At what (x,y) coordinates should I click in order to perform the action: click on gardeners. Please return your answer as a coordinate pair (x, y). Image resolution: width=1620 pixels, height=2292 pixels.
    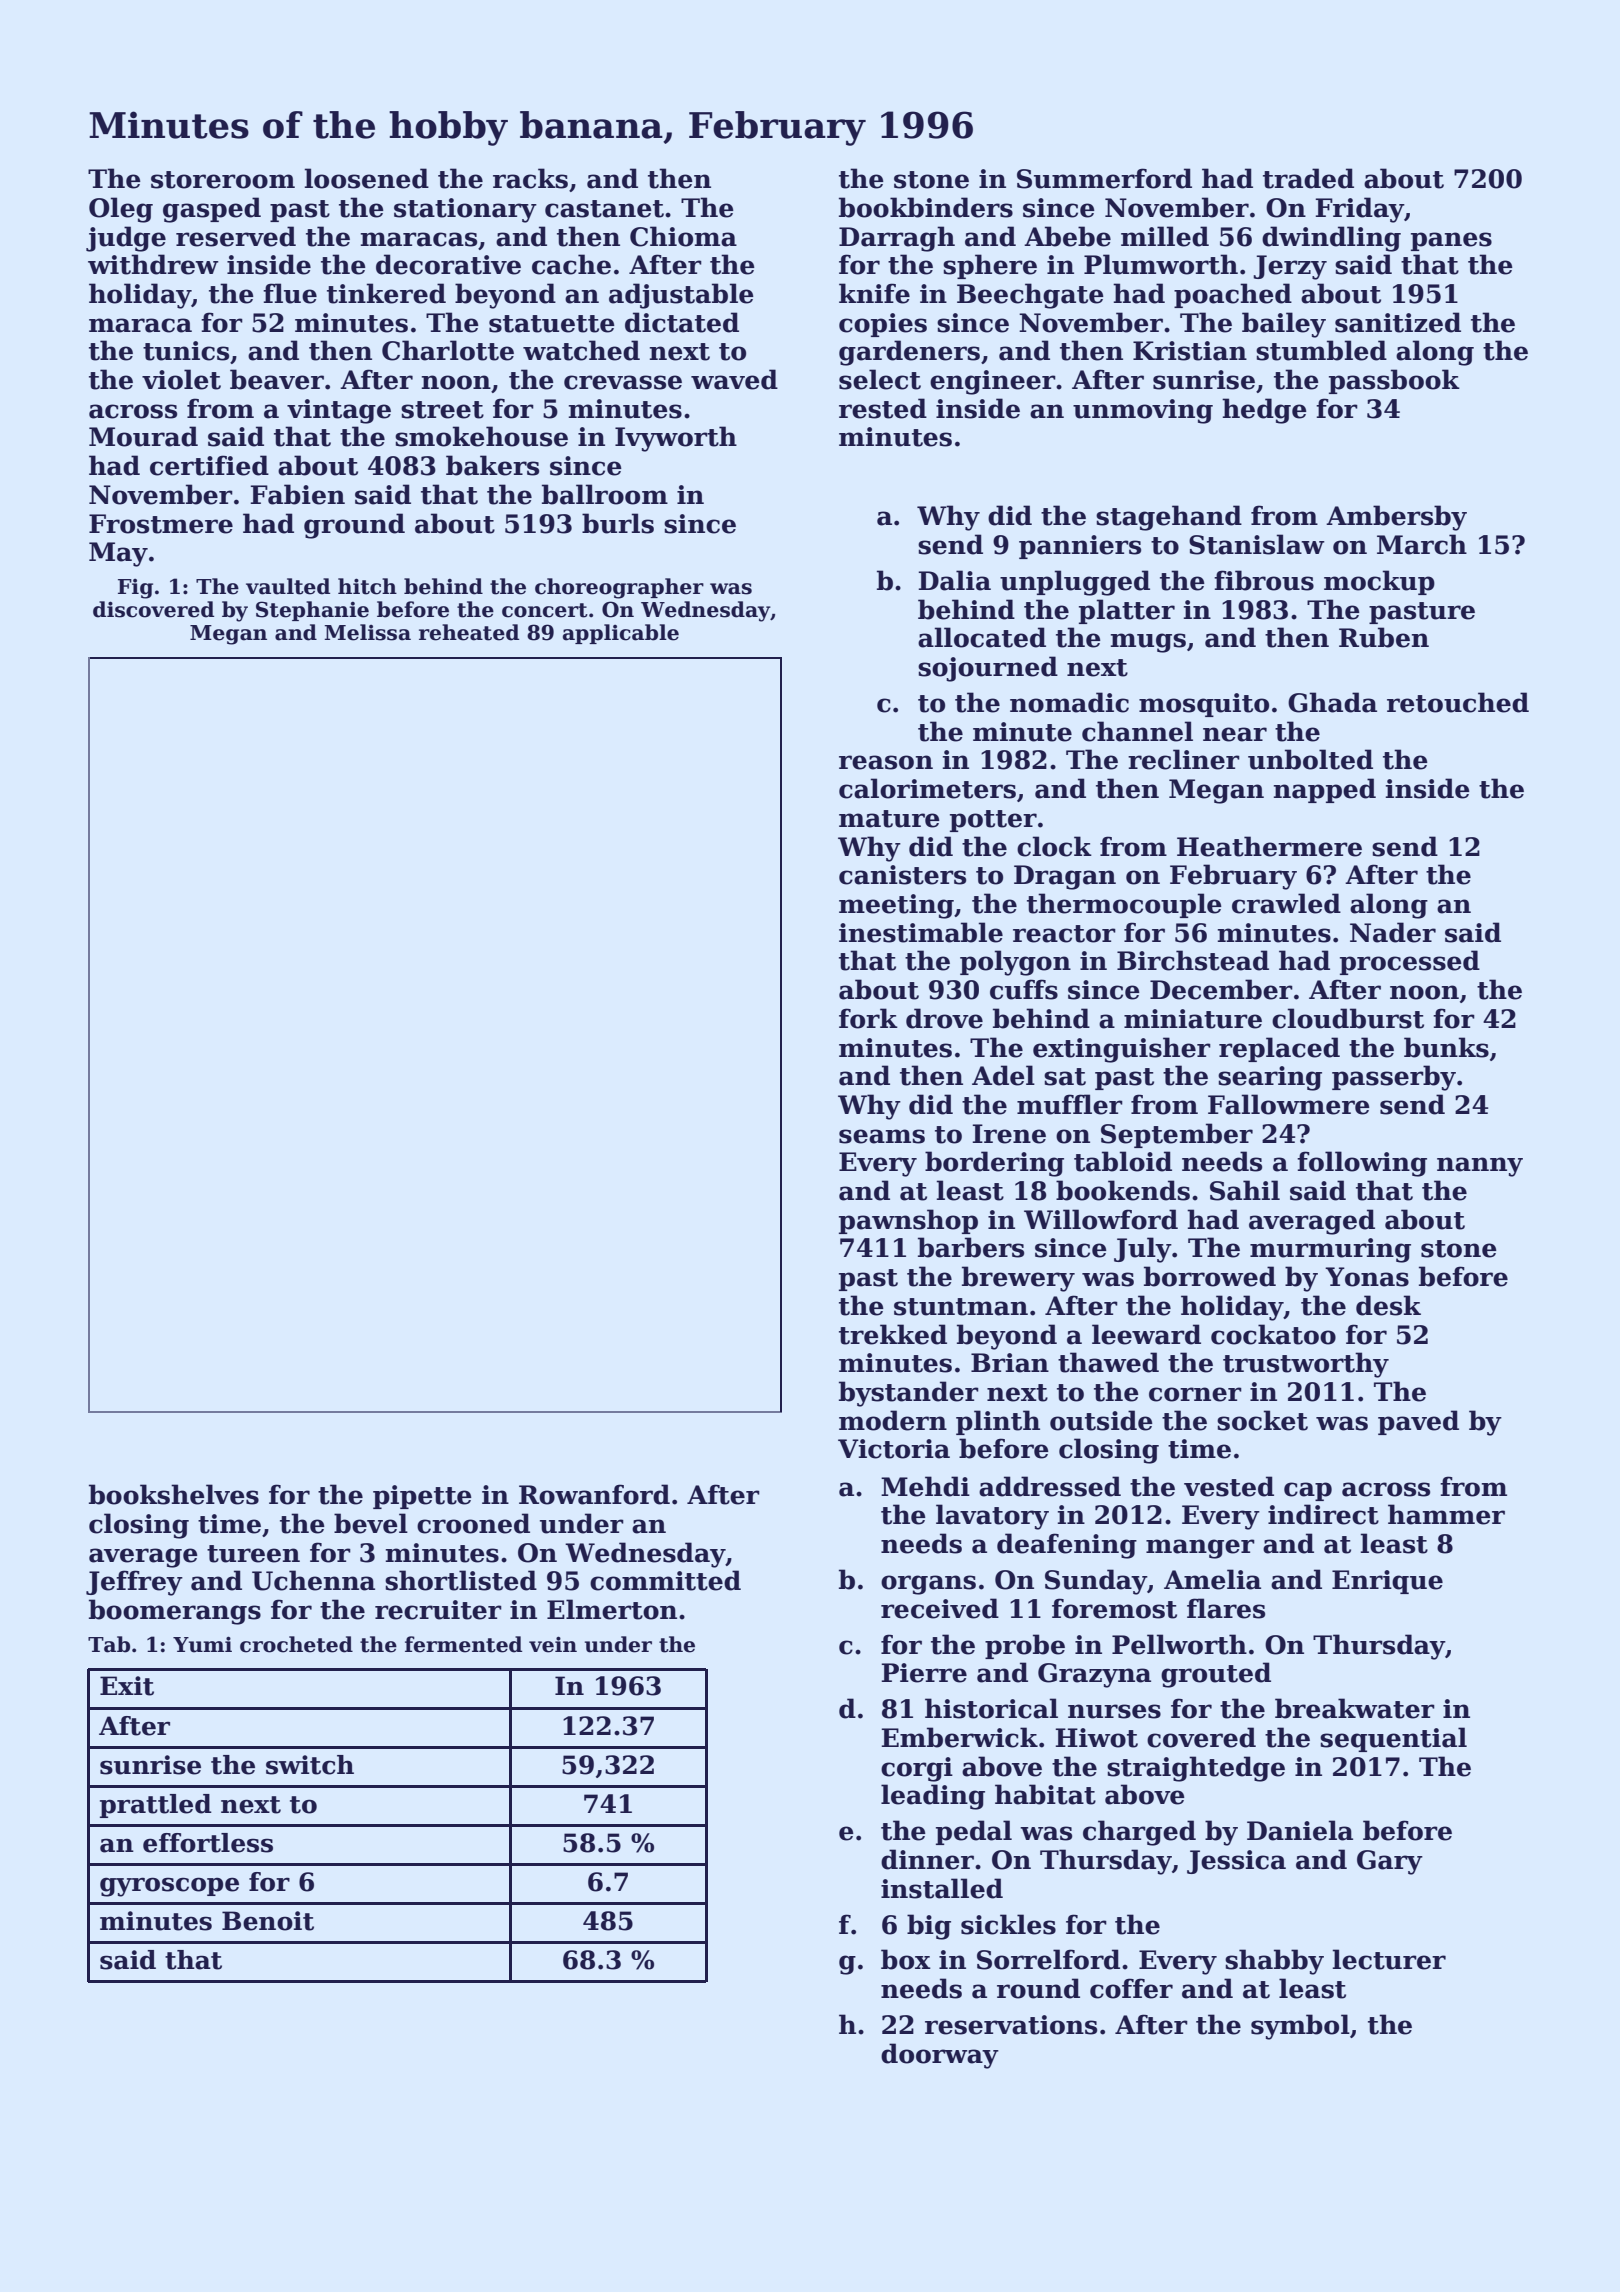
    Looking at the image, I should click on (909, 353).
